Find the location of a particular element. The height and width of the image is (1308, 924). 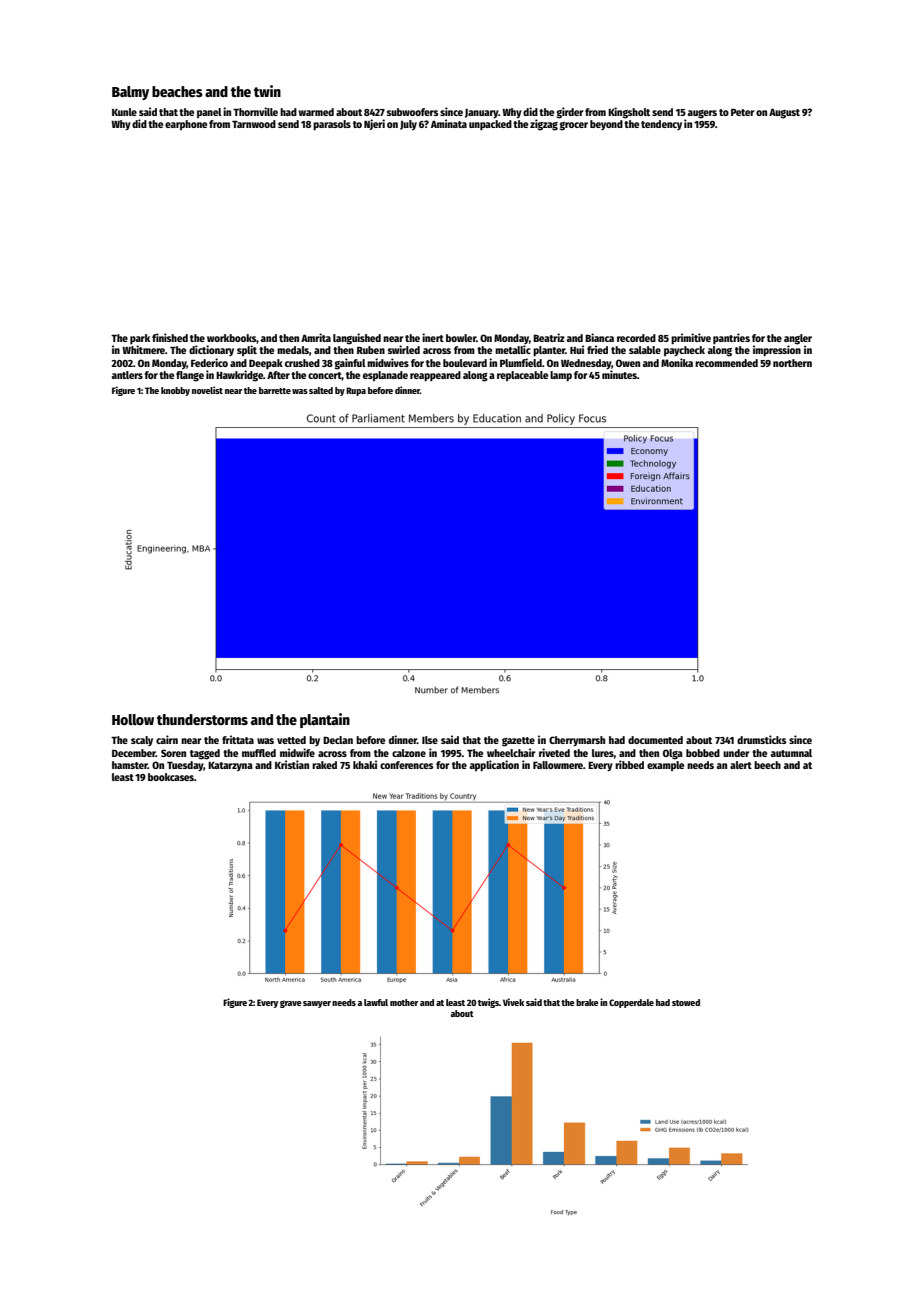

recommended is located at coordinates (726, 363).
